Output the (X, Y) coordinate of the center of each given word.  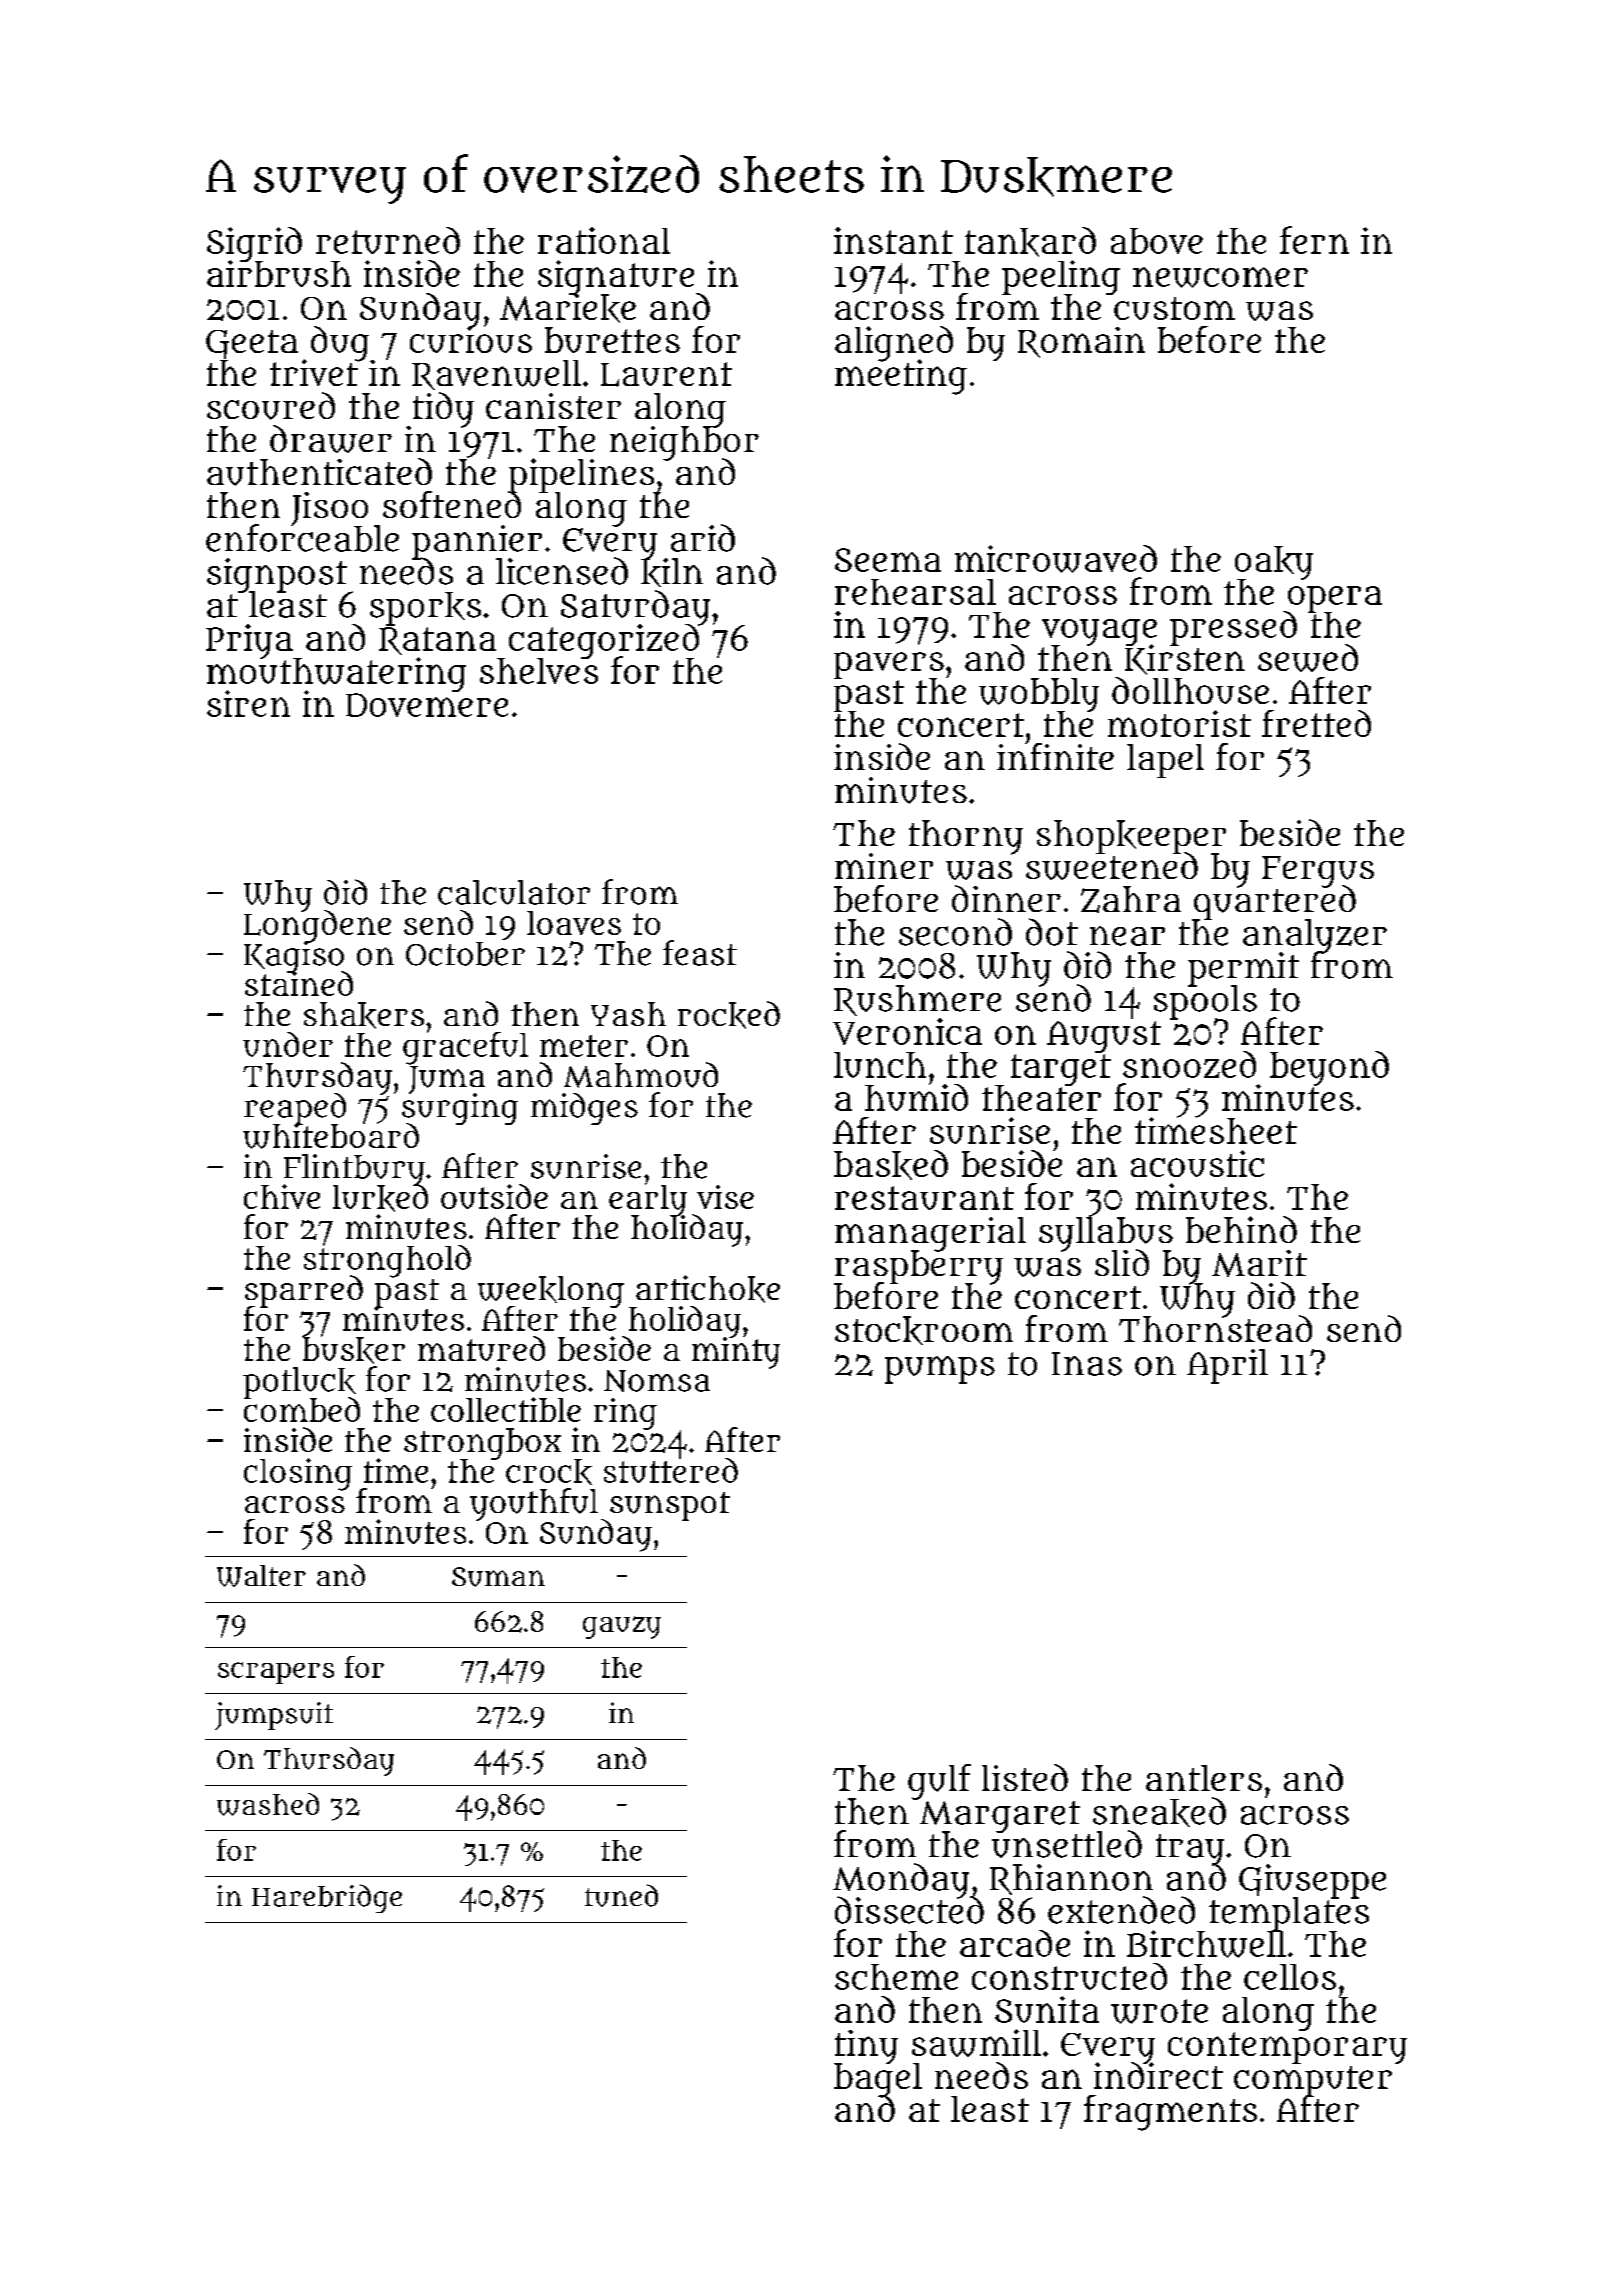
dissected (909, 1911)
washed (268, 1804)
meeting (901, 377)
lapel (1165, 761)
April (1227, 1366)
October (465, 954)
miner (884, 866)
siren (248, 703)
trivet (315, 373)
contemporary (1287, 2048)
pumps (940, 1370)
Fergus (1318, 871)
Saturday (635, 607)
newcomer (1220, 277)
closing (298, 1474)
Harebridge (327, 1898)
